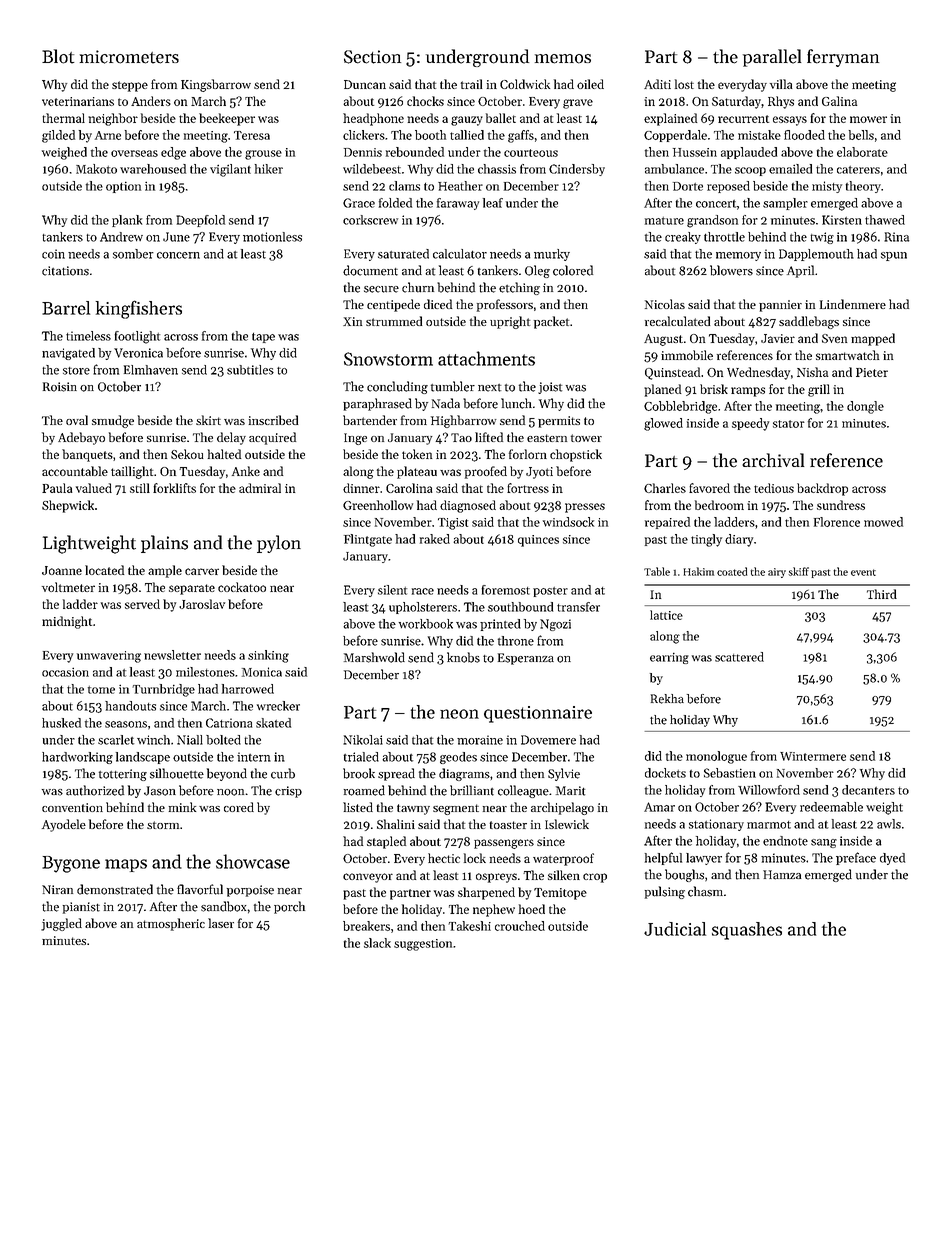 Image resolution: width=952 pixels, height=1233 pixels. Describe the element at coordinates (139, 309) in the screenshot. I see `kingfishers` at that location.
